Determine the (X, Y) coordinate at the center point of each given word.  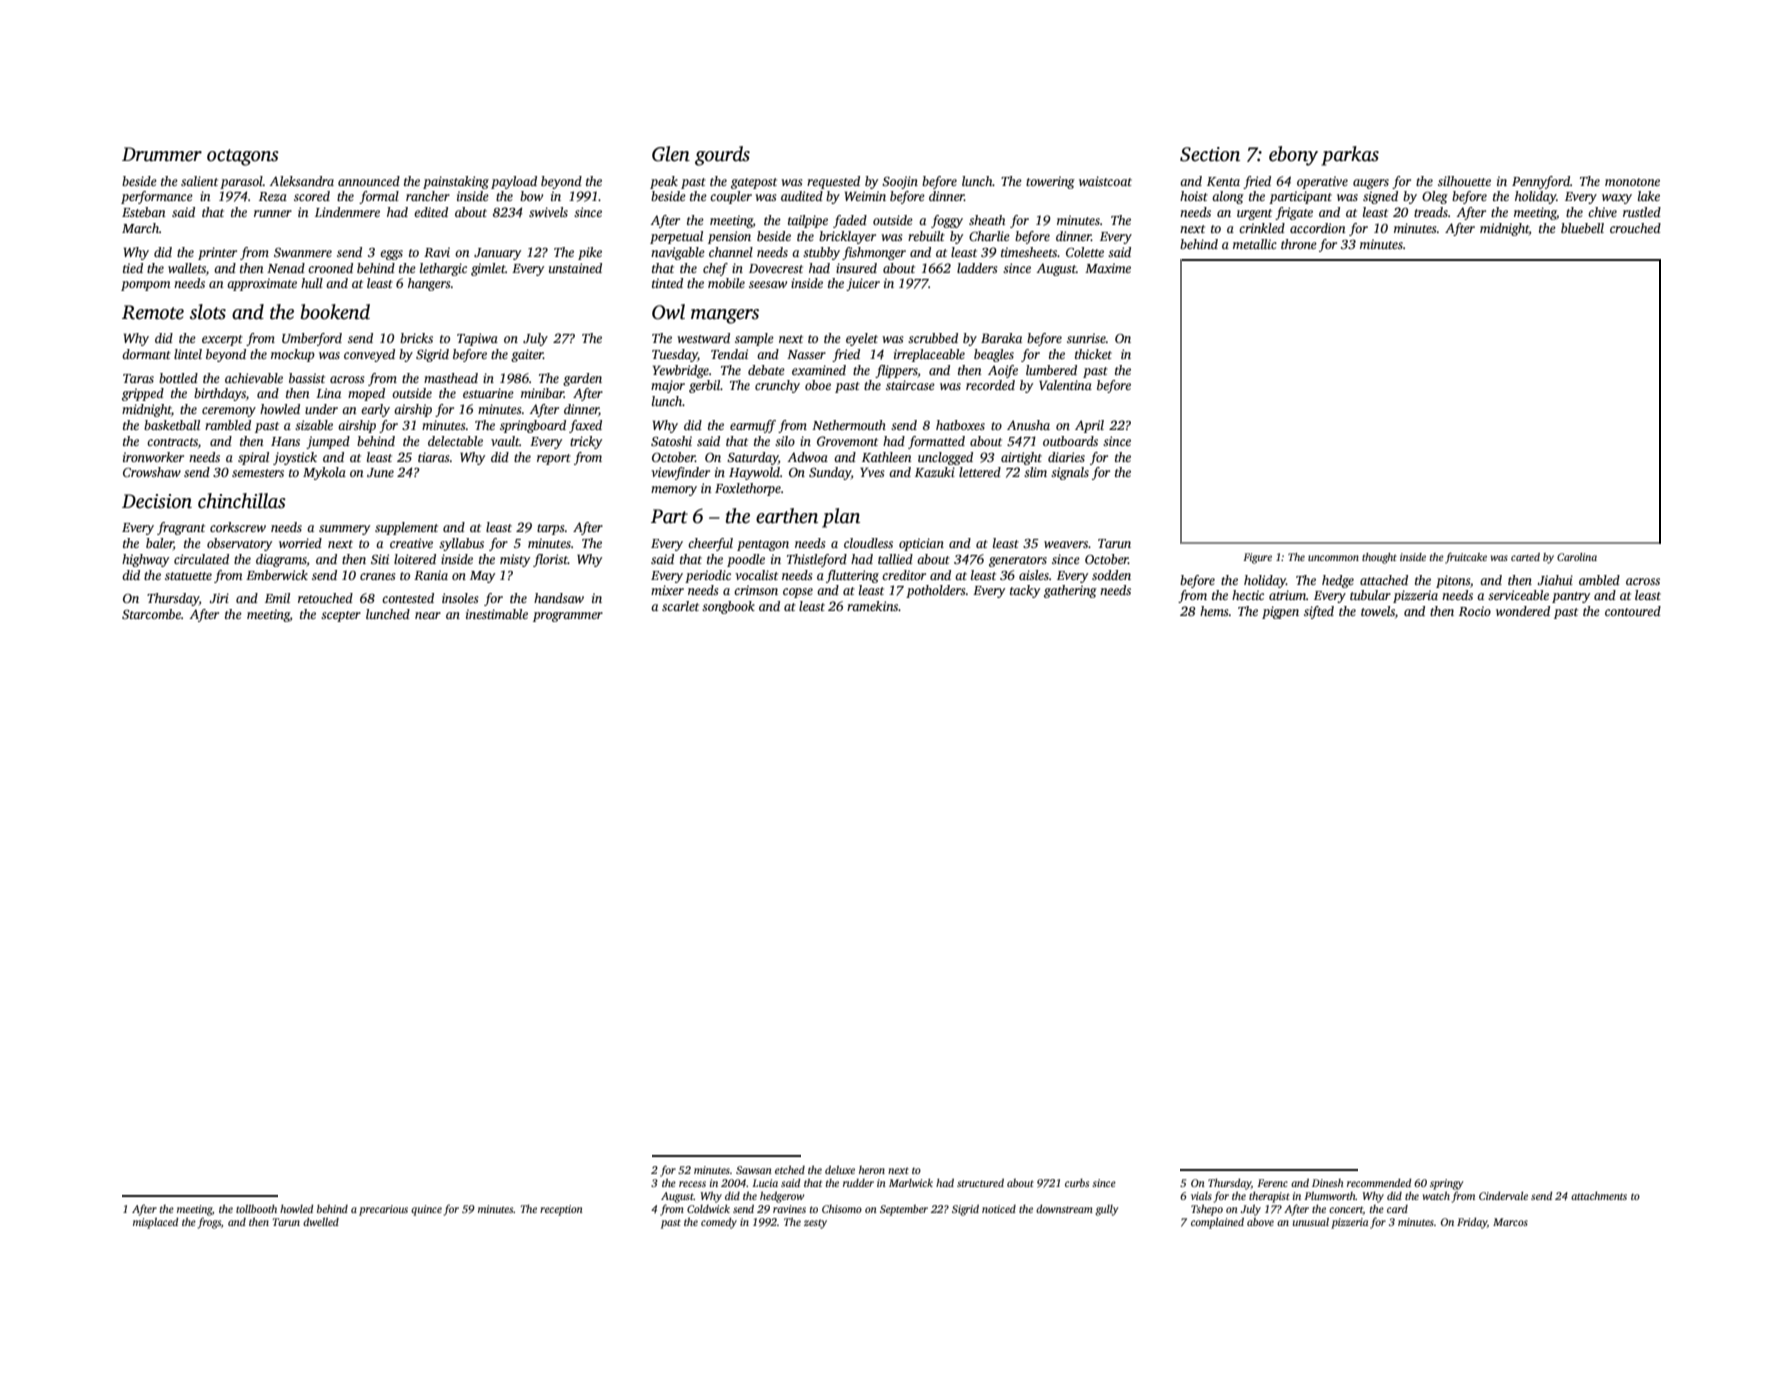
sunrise (1086, 338)
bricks (416, 338)
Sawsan (754, 1170)
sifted (1319, 612)
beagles (994, 355)
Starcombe (151, 614)
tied (133, 268)
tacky (1025, 591)
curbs (1077, 1182)
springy (1446, 1184)
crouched (1635, 228)
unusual (1311, 1221)
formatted (936, 442)
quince (426, 1210)
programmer (568, 617)
